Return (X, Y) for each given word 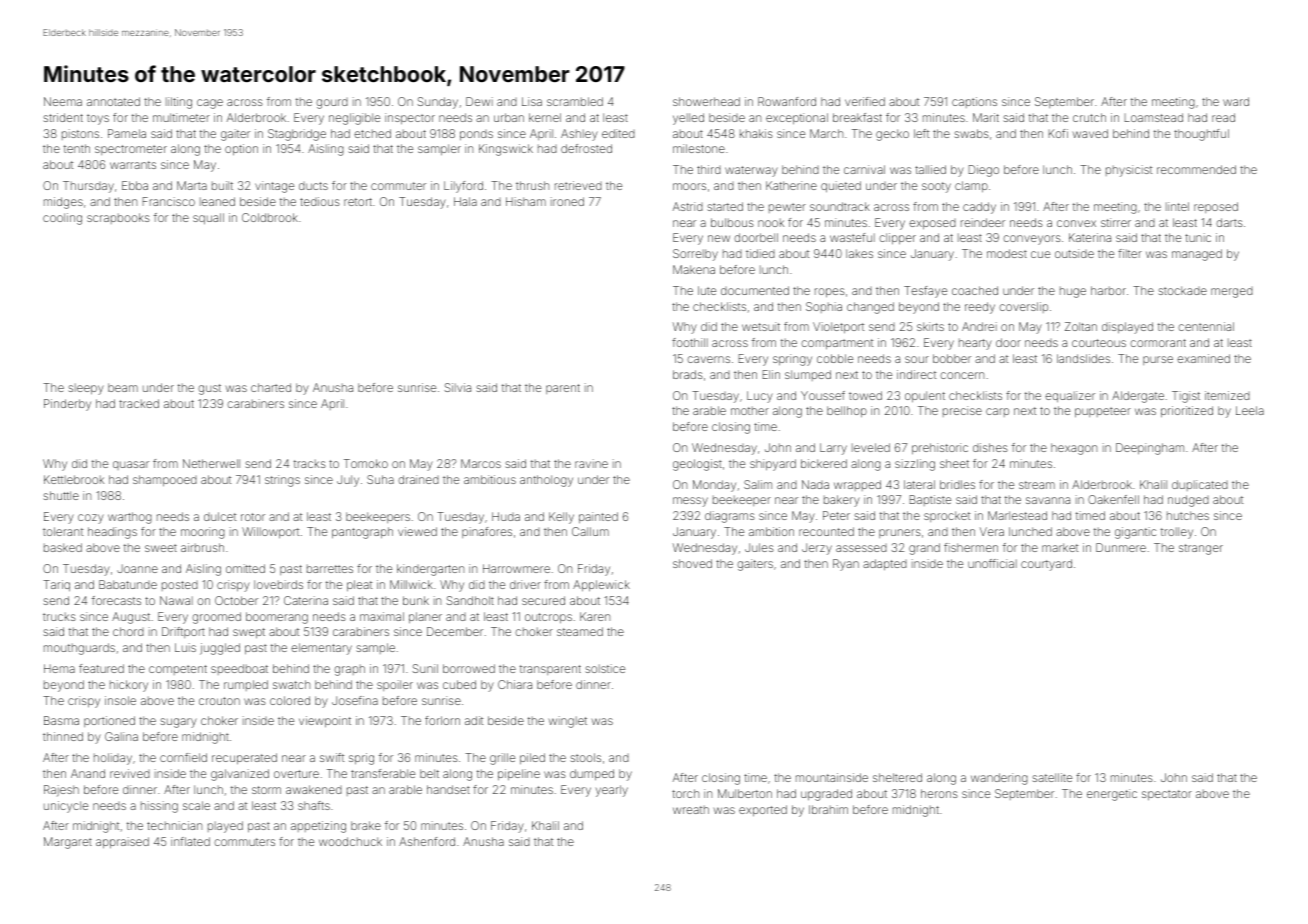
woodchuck (350, 841)
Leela (1250, 410)
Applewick (601, 585)
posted (180, 586)
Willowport (270, 532)
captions (974, 102)
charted (271, 387)
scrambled (575, 101)
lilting (179, 103)
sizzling (915, 465)
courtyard (1046, 565)
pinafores (487, 532)
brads (688, 374)
